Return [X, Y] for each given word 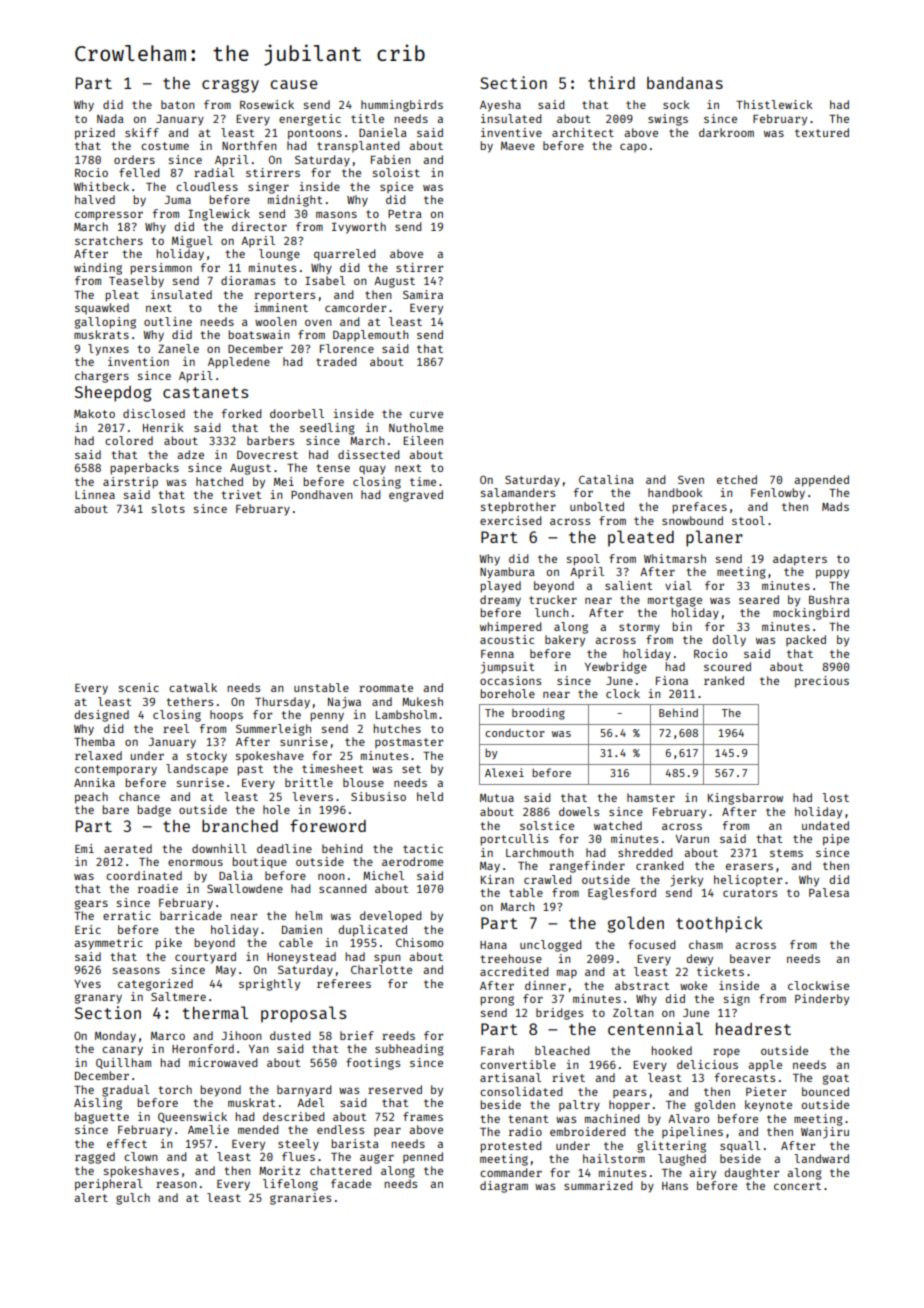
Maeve [518, 146]
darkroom [726, 132]
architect [583, 132]
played [500, 587]
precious [822, 682]
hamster [651, 797]
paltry [579, 1106]
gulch [133, 1199]
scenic [139, 687]
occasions [510, 680]
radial [214, 172]
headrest [753, 1029]
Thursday [282, 703]
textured [822, 132]
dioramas [248, 280]
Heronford [203, 1048]
